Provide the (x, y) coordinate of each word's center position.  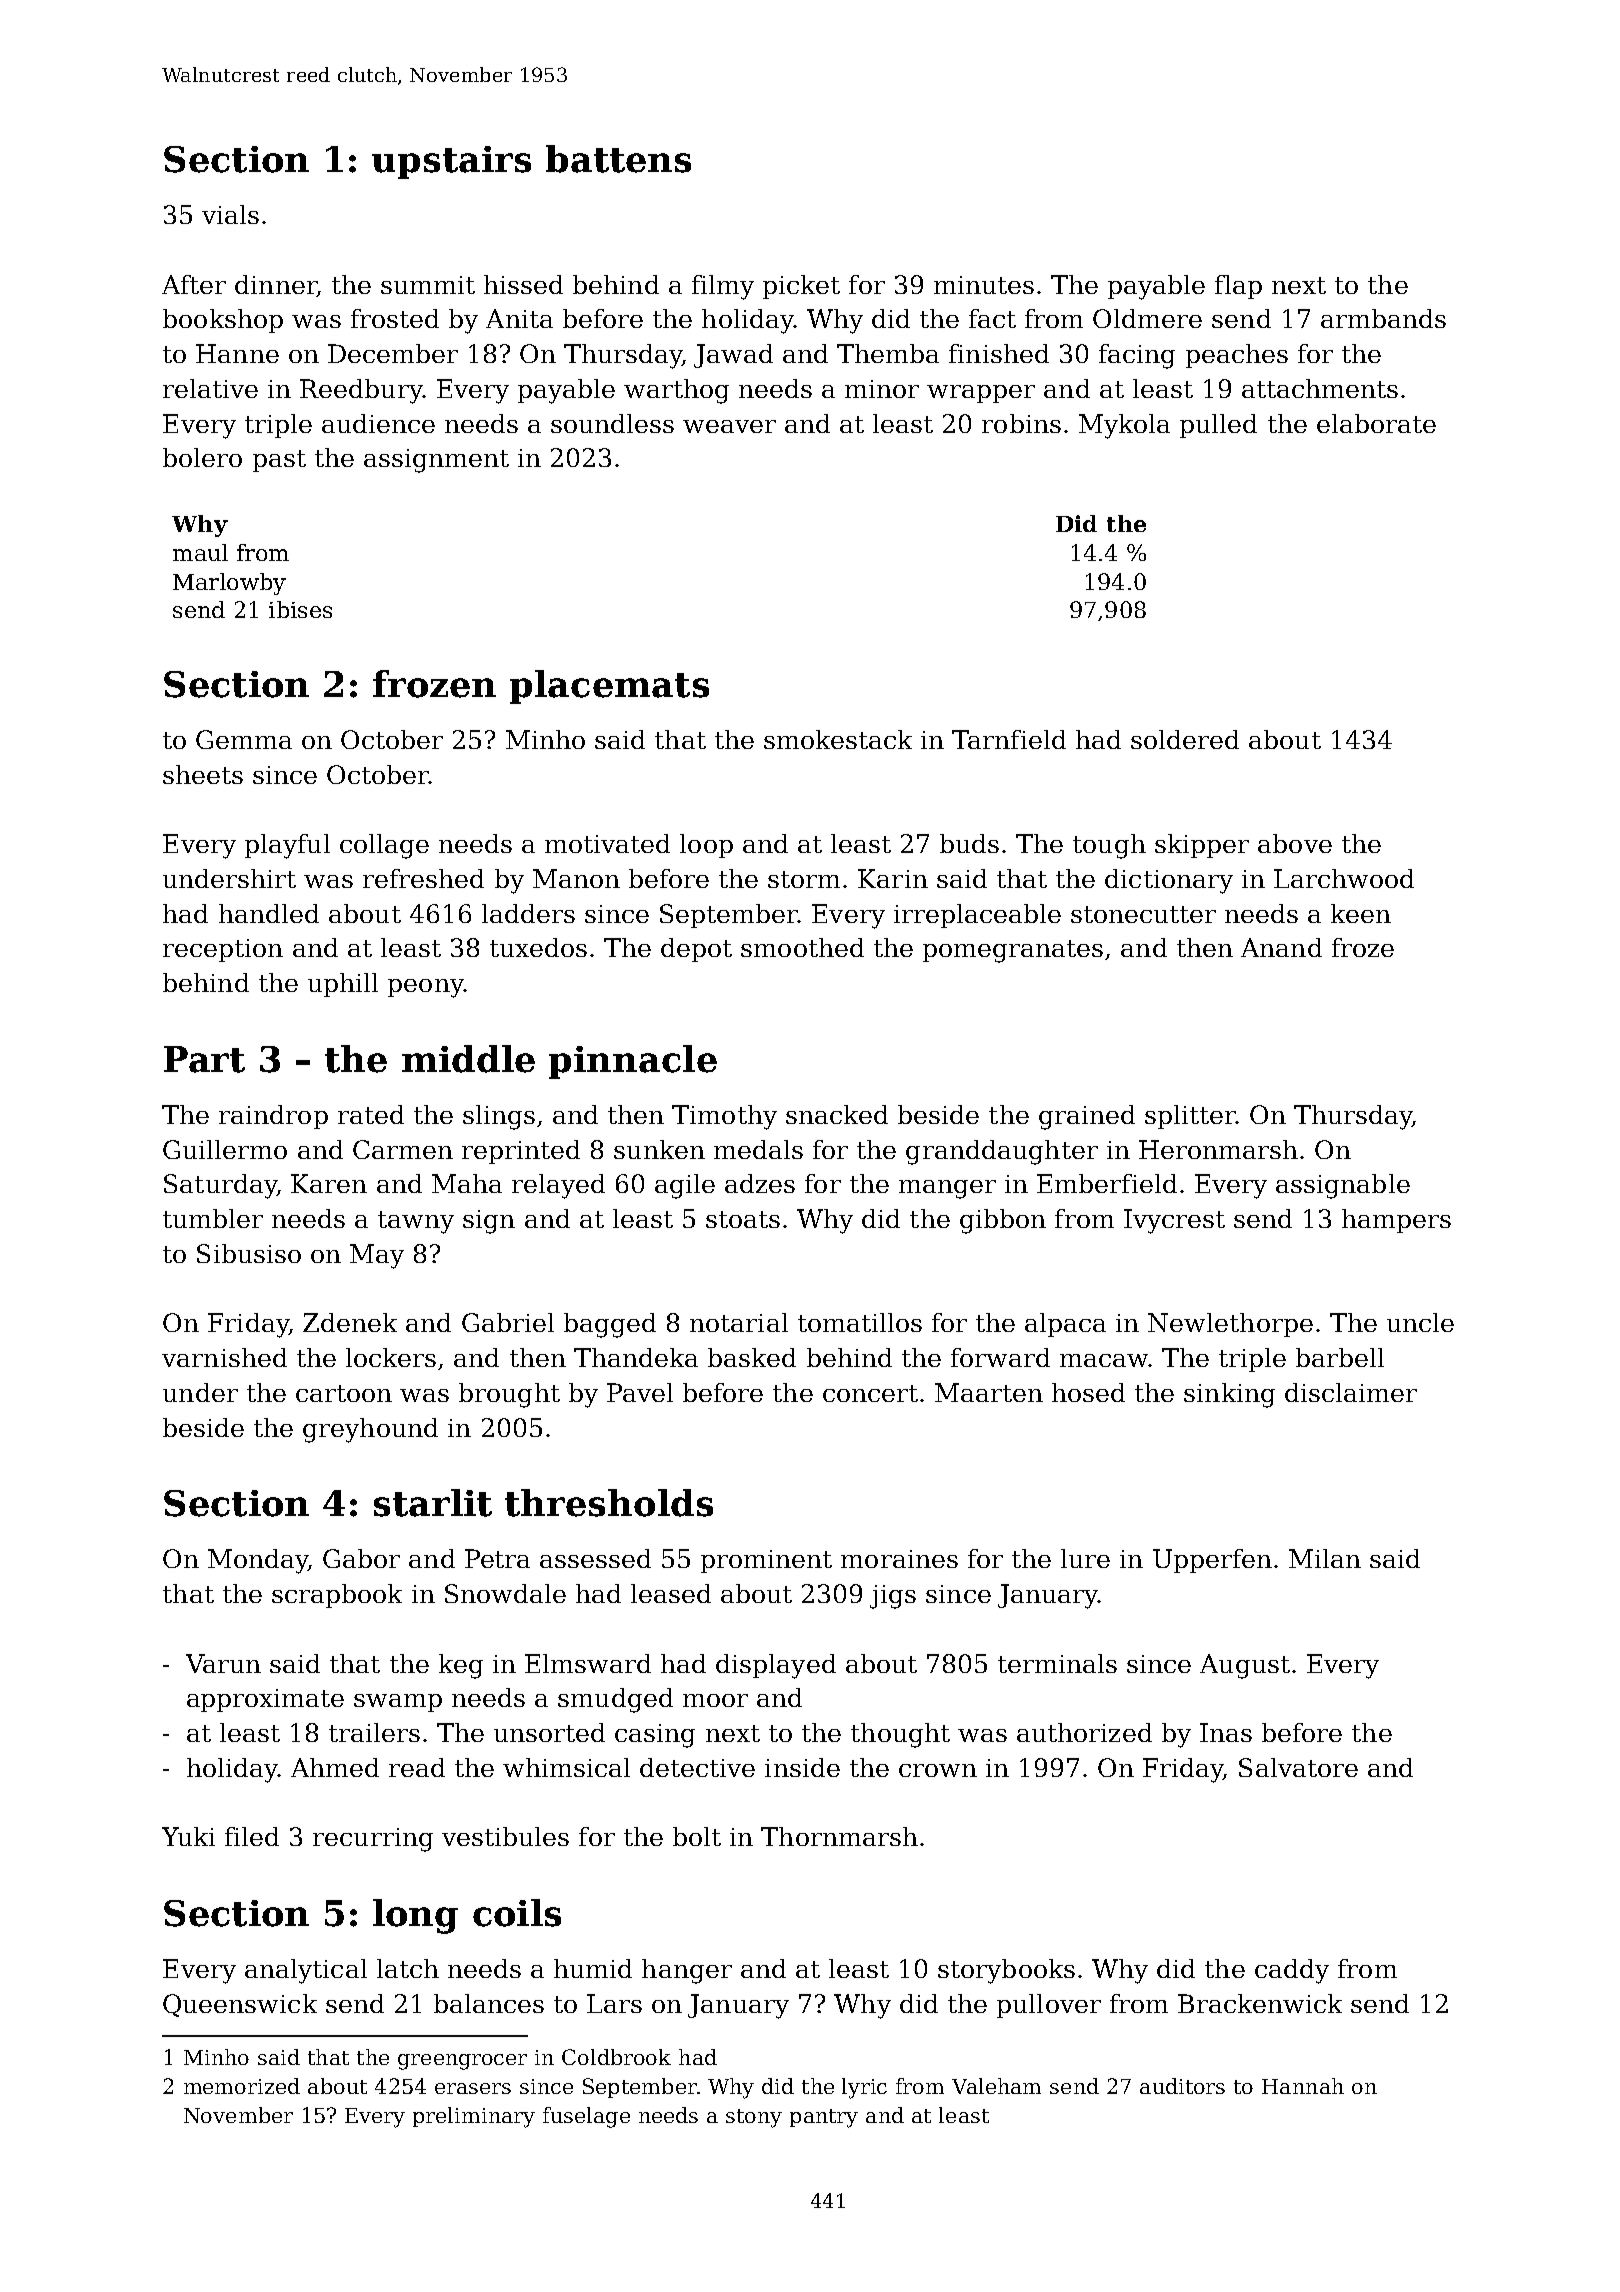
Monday (258, 1561)
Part (204, 1059)
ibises (300, 609)
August (1245, 1666)
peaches (1237, 356)
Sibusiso (249, 1253)
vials (230, 214)
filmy (723, 287)
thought (900, 1735)
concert (870, 1393)
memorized (242, 2086)
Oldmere (1147, 318)
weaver (729, 426)
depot (696, 950)
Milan (1325, 1558)
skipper (1202, 846)
